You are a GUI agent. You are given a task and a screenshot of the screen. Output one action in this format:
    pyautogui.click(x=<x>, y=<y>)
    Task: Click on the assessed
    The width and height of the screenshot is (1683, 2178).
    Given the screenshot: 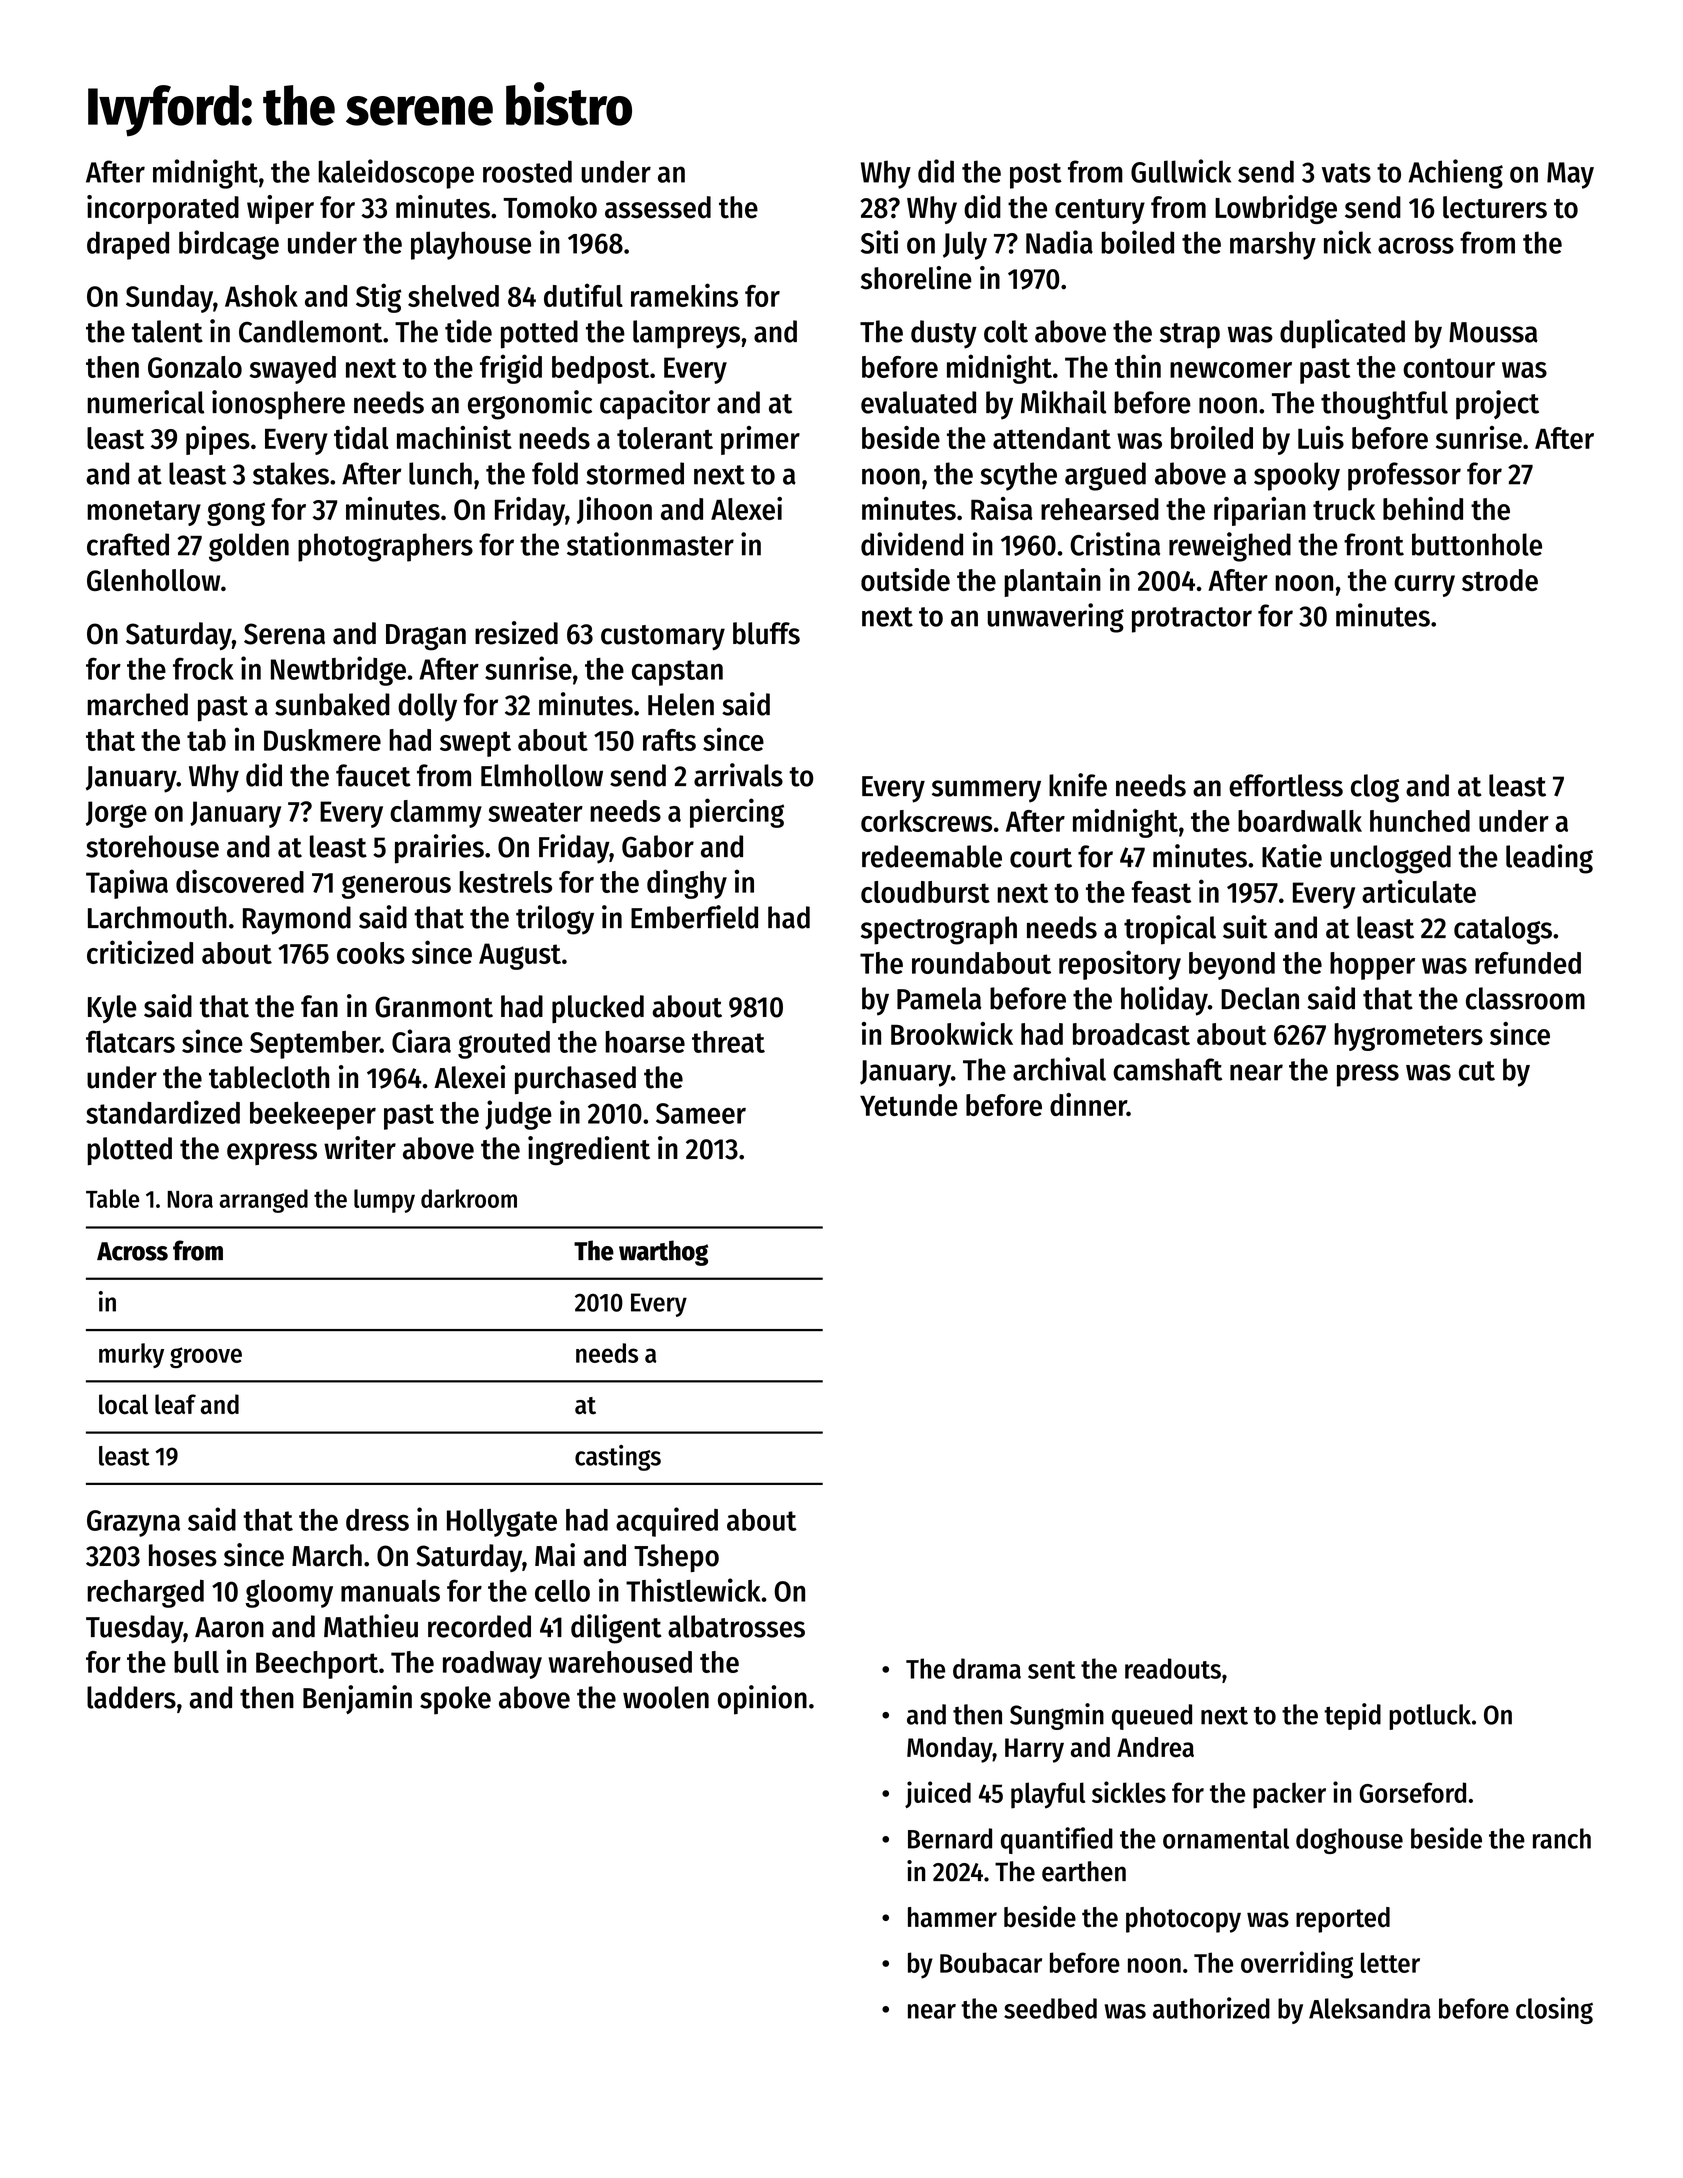 What is the action you would take?
    pyautogui.click(x=658, y=207)
